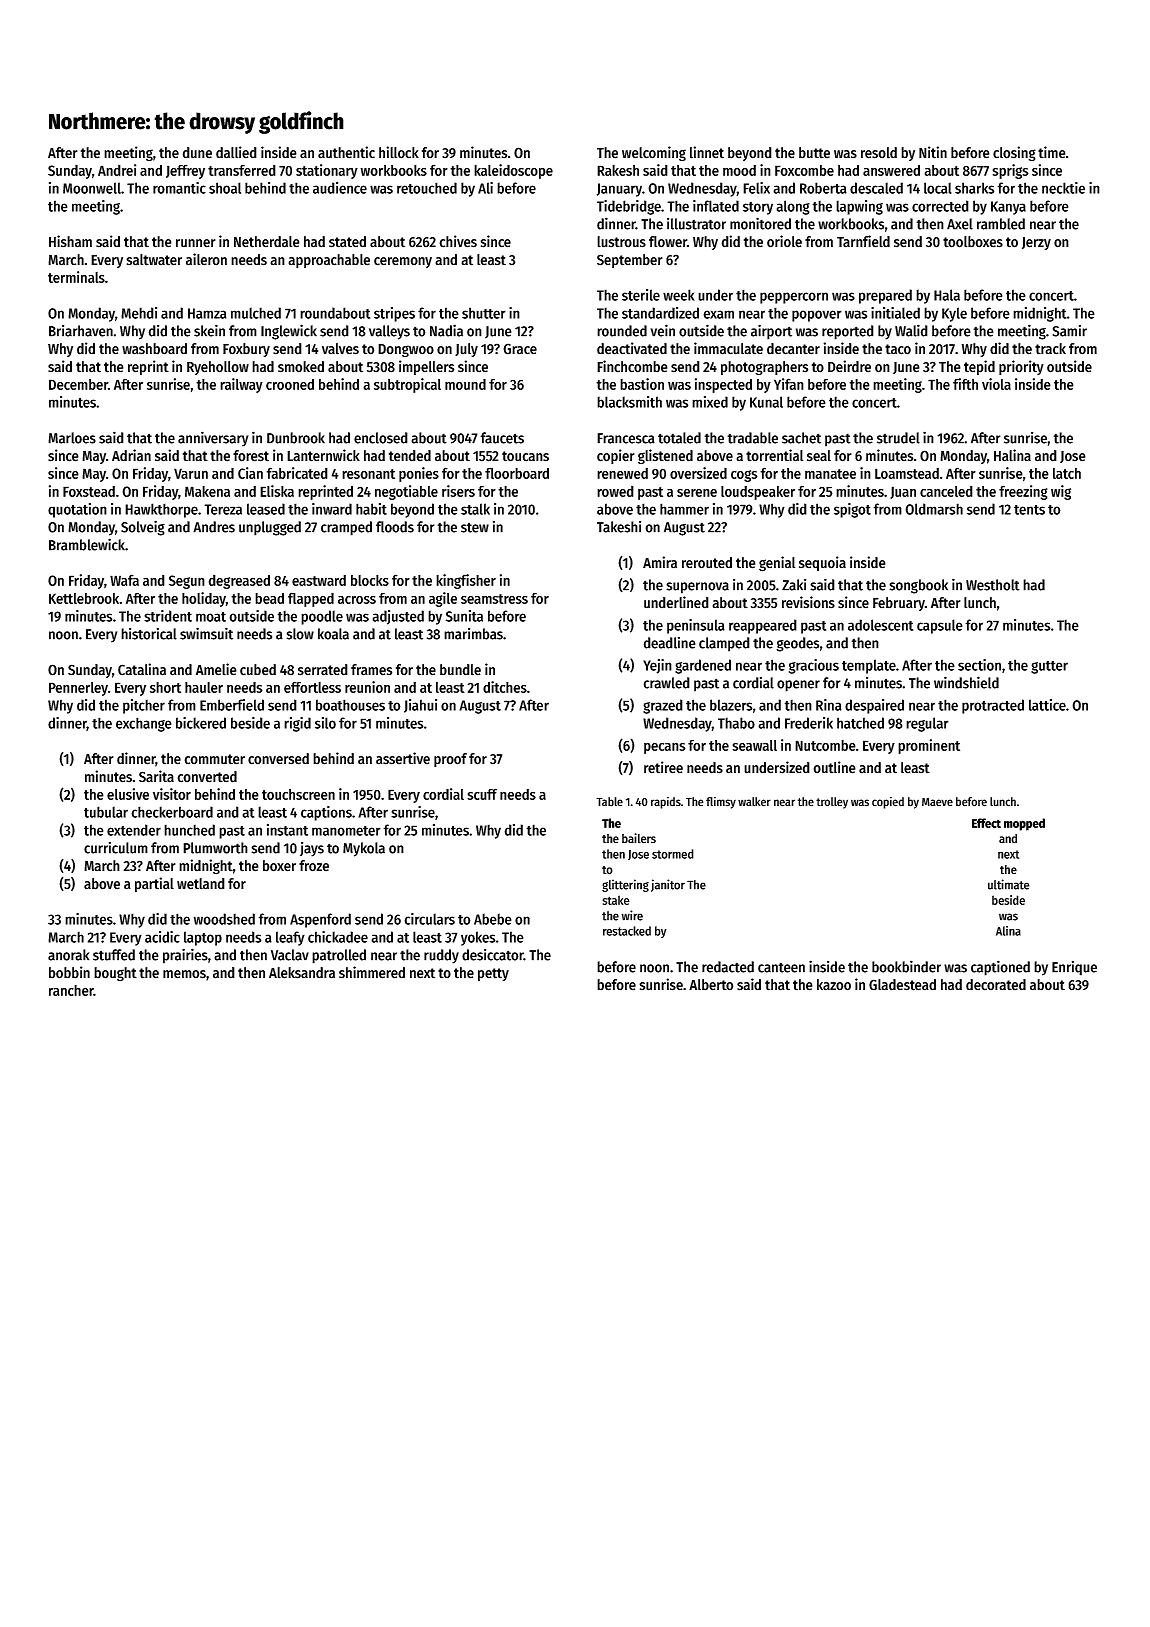 This screenshot has width=1150, height=1627. I want to click on Andrei, so click(117, 170).
